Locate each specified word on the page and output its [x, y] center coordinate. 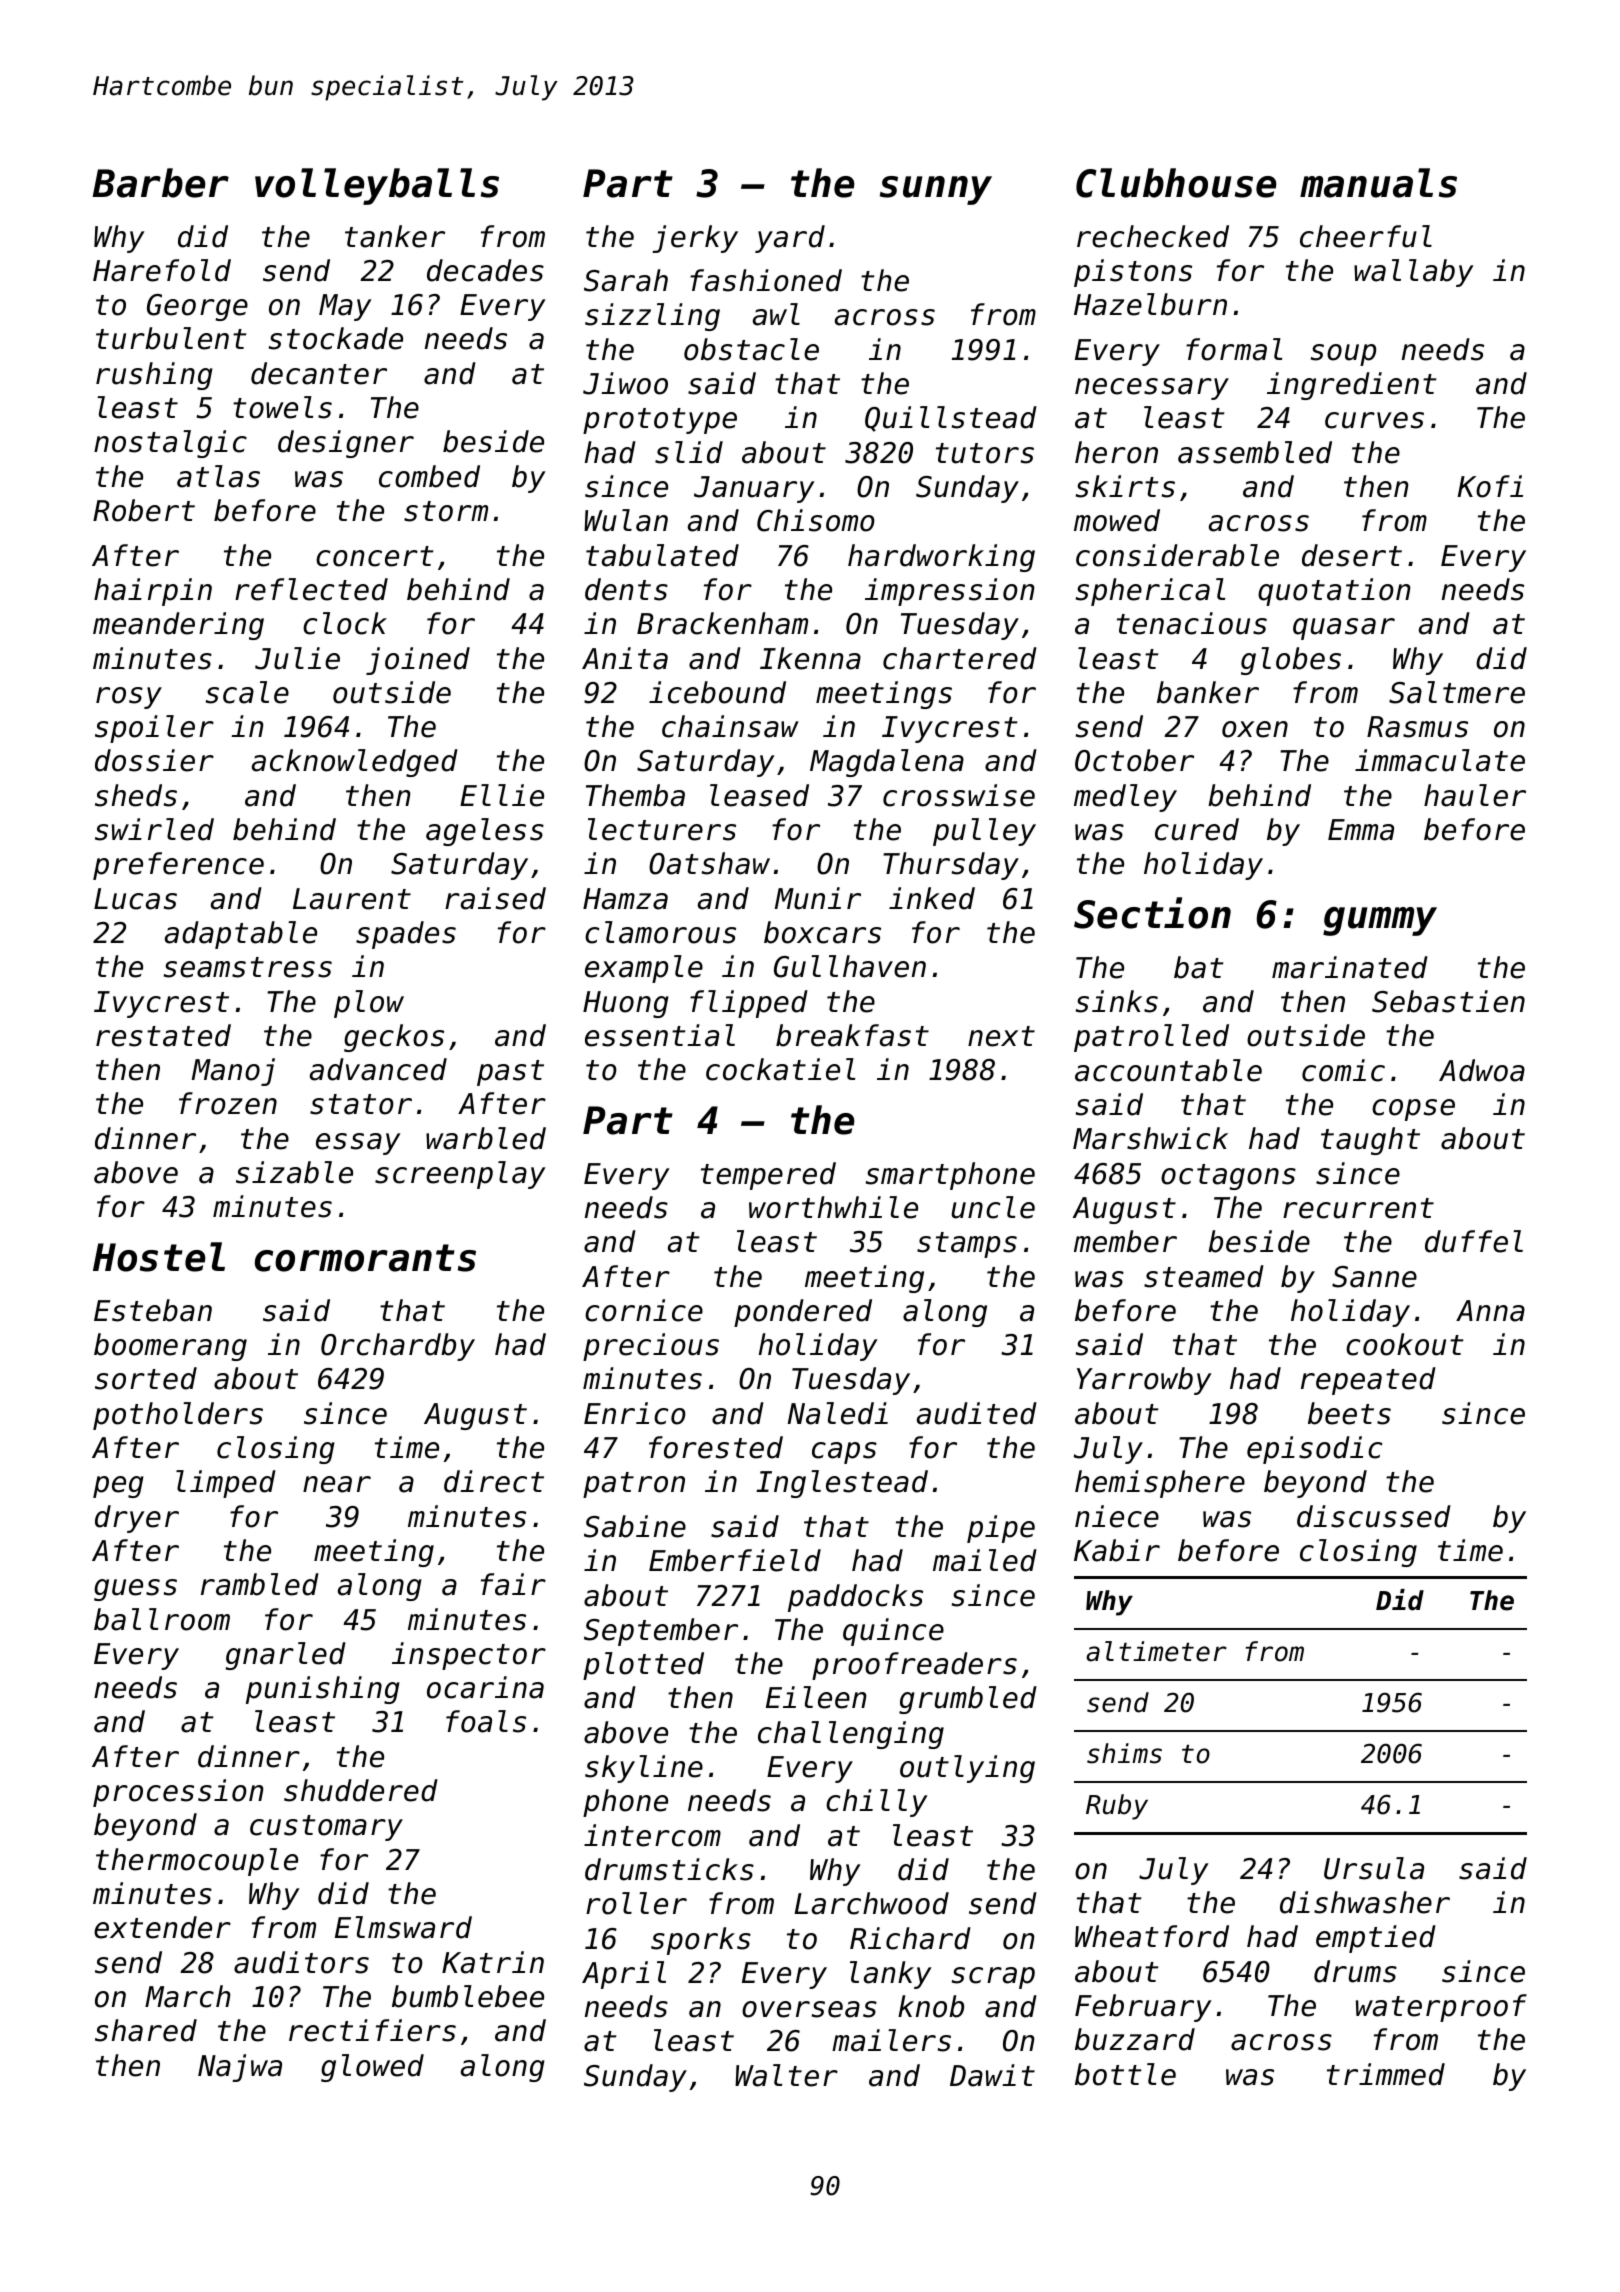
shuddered [361, 1790]
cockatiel [780, 1069]
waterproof [1441, 2008]
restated [163, 1035]
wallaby [1414, 273]
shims [1124, 1753]
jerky [695, 239]
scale [247, 692]
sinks [1117, 1001]
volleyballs [377, 186]
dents [626, 589]
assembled [1255, 452]
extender [162, 1927]
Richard [910, 1938]
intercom [652, 1835]
